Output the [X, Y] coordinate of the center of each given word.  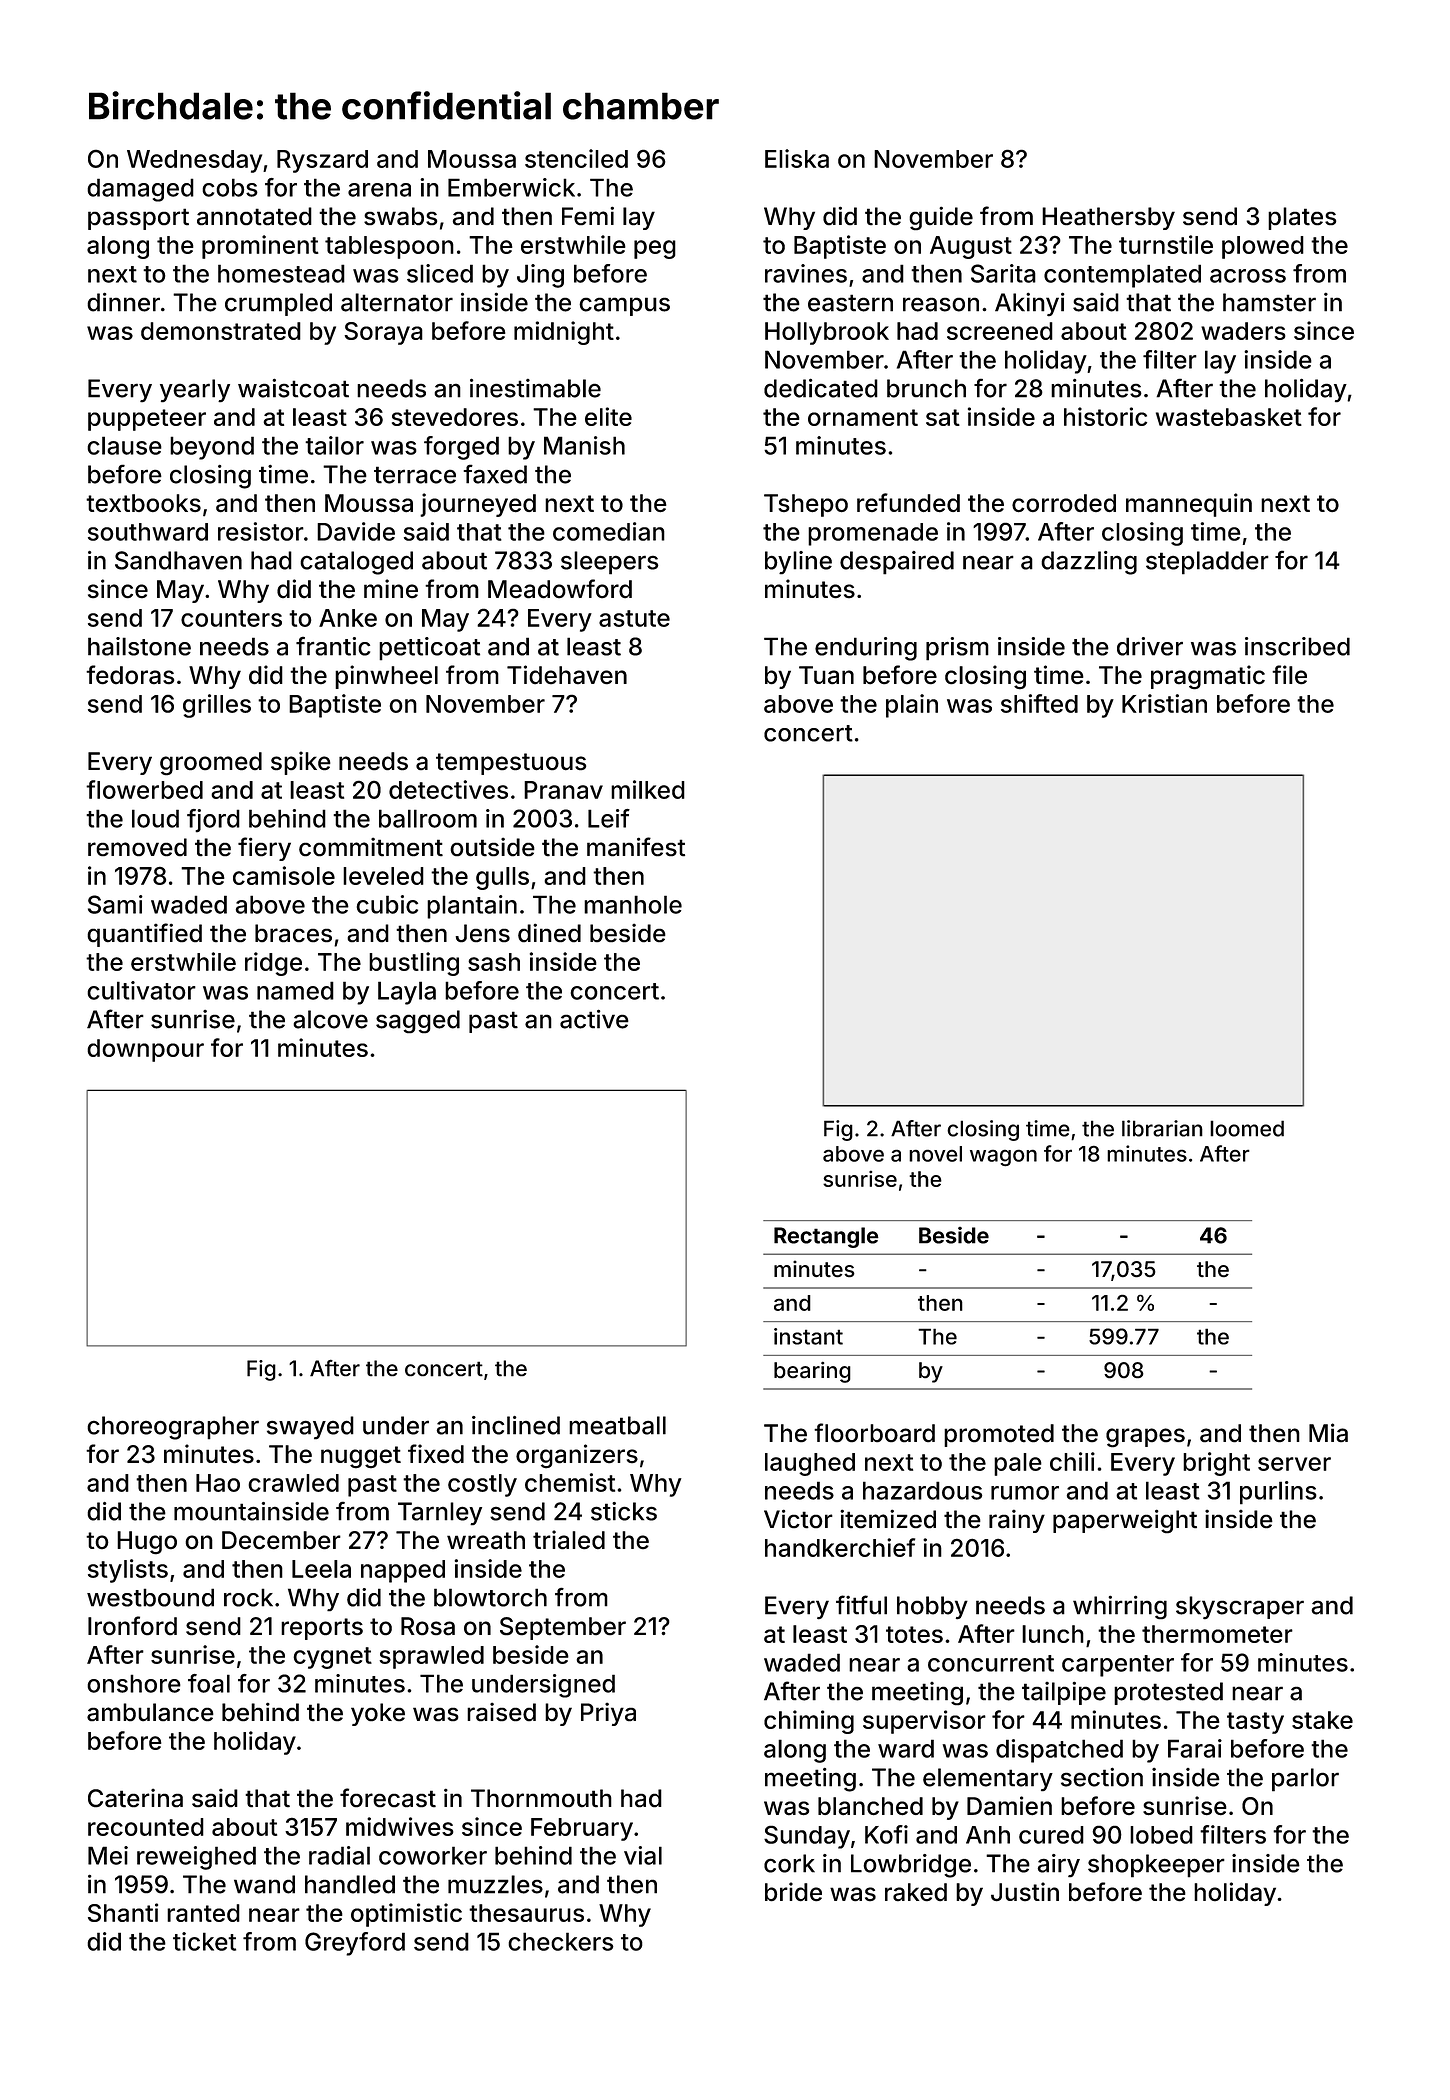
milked [648, 789]
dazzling [1089, 563]
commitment [371, 847]
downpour [145, 1050]
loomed [1247, 1128]
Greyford [355, 1944]
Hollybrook [827, 333]
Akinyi [1030, 304]
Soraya [384, 333]
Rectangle [826, 1237]
